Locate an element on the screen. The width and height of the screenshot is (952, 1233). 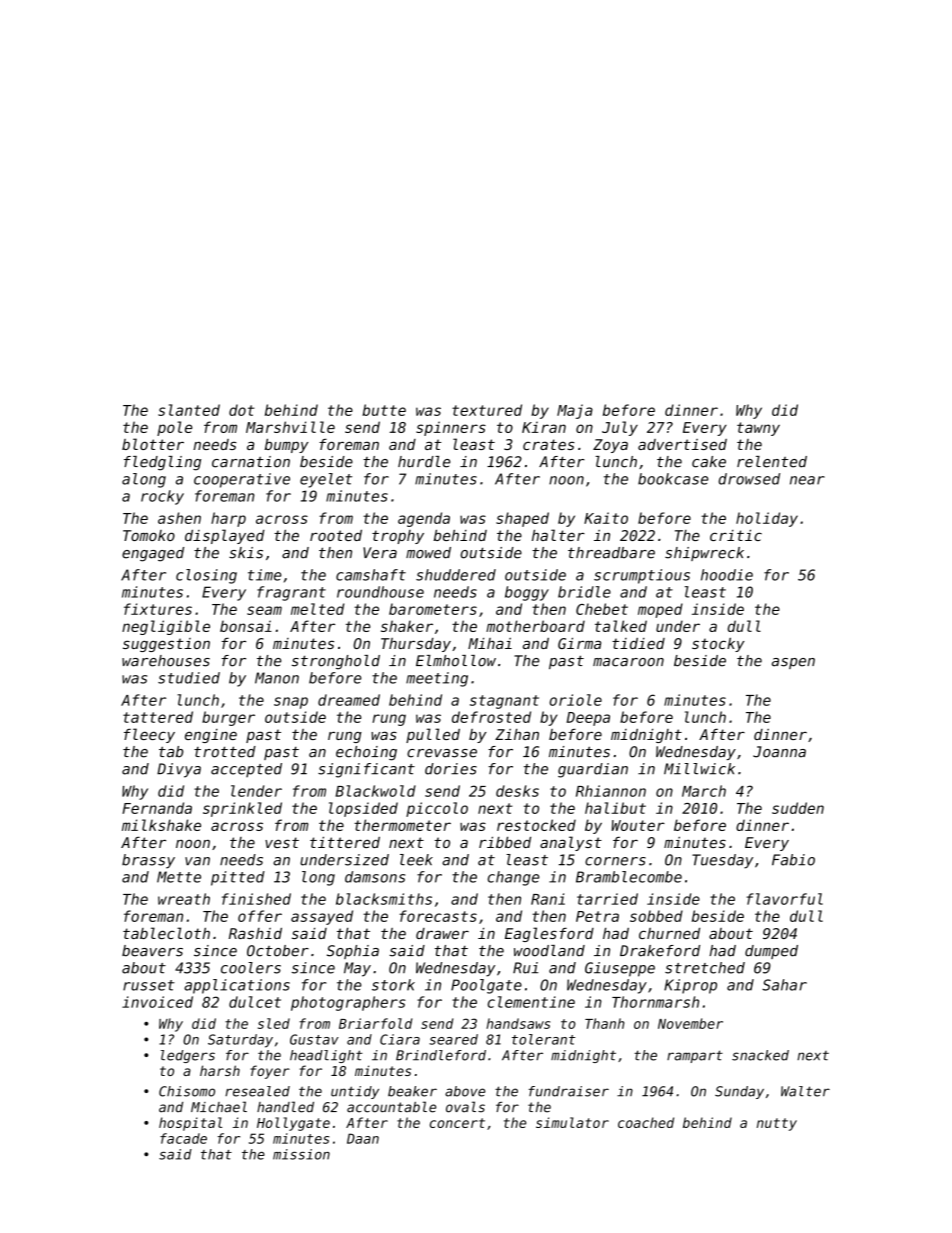
tawny is located at coordinates (758, 429).
